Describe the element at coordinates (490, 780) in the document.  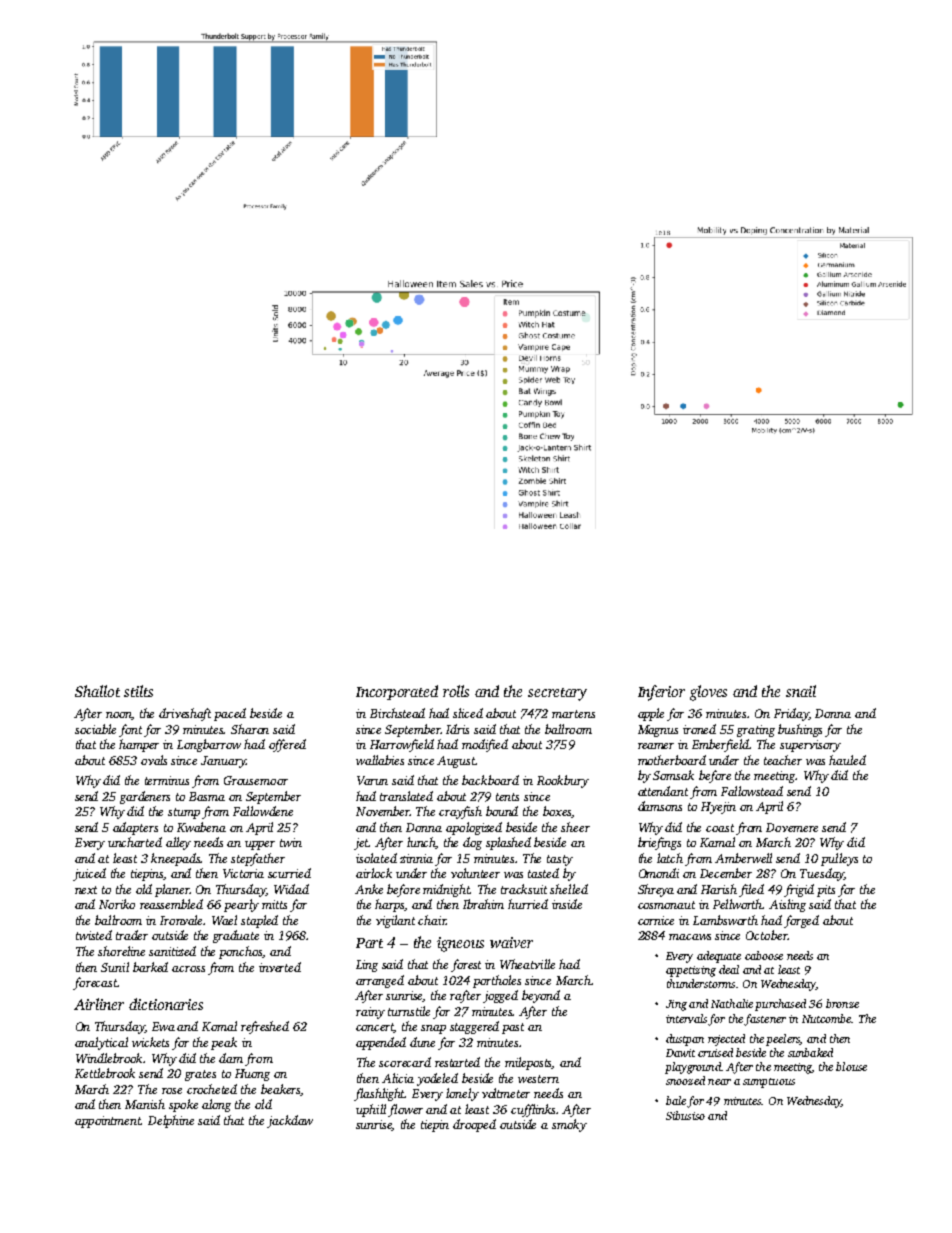
I see `backboard` at that location.
